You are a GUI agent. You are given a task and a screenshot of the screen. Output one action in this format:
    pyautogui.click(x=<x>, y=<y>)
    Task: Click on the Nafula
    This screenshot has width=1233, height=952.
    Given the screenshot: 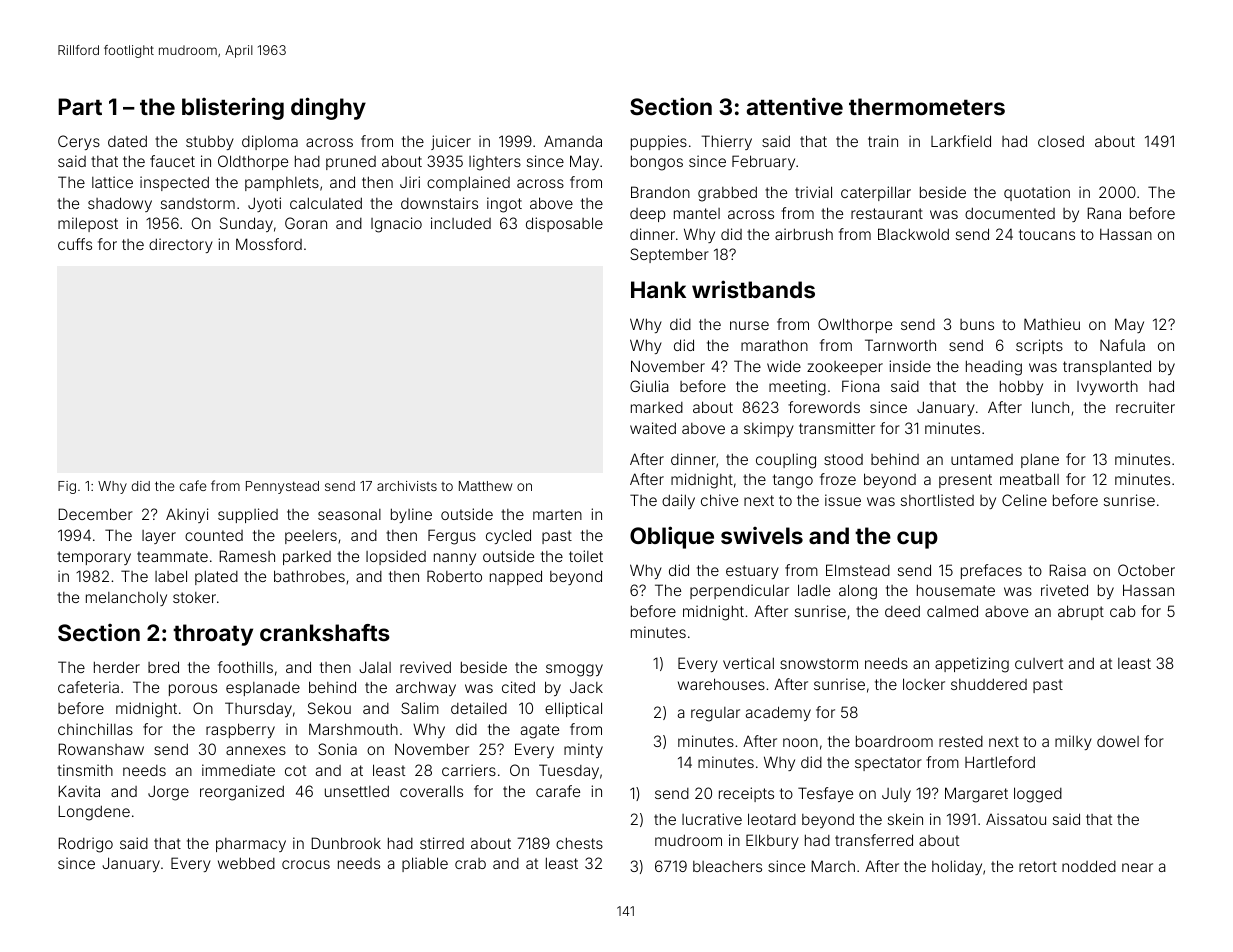 What is the action you would take?
    pyautogui.click(x=1122, y=345)
